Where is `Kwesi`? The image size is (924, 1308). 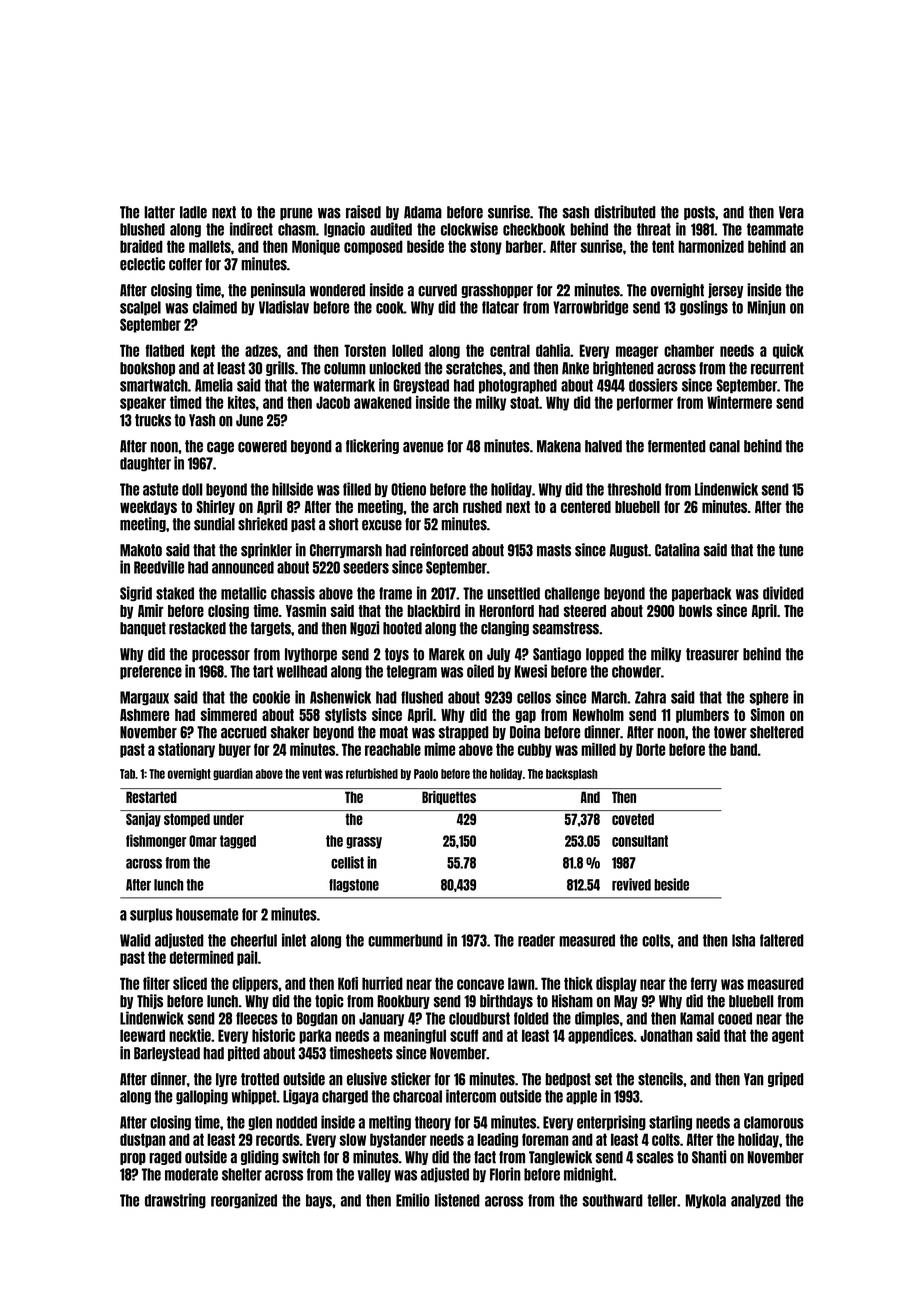
Kwesi is located at coordinates (531, 671).
